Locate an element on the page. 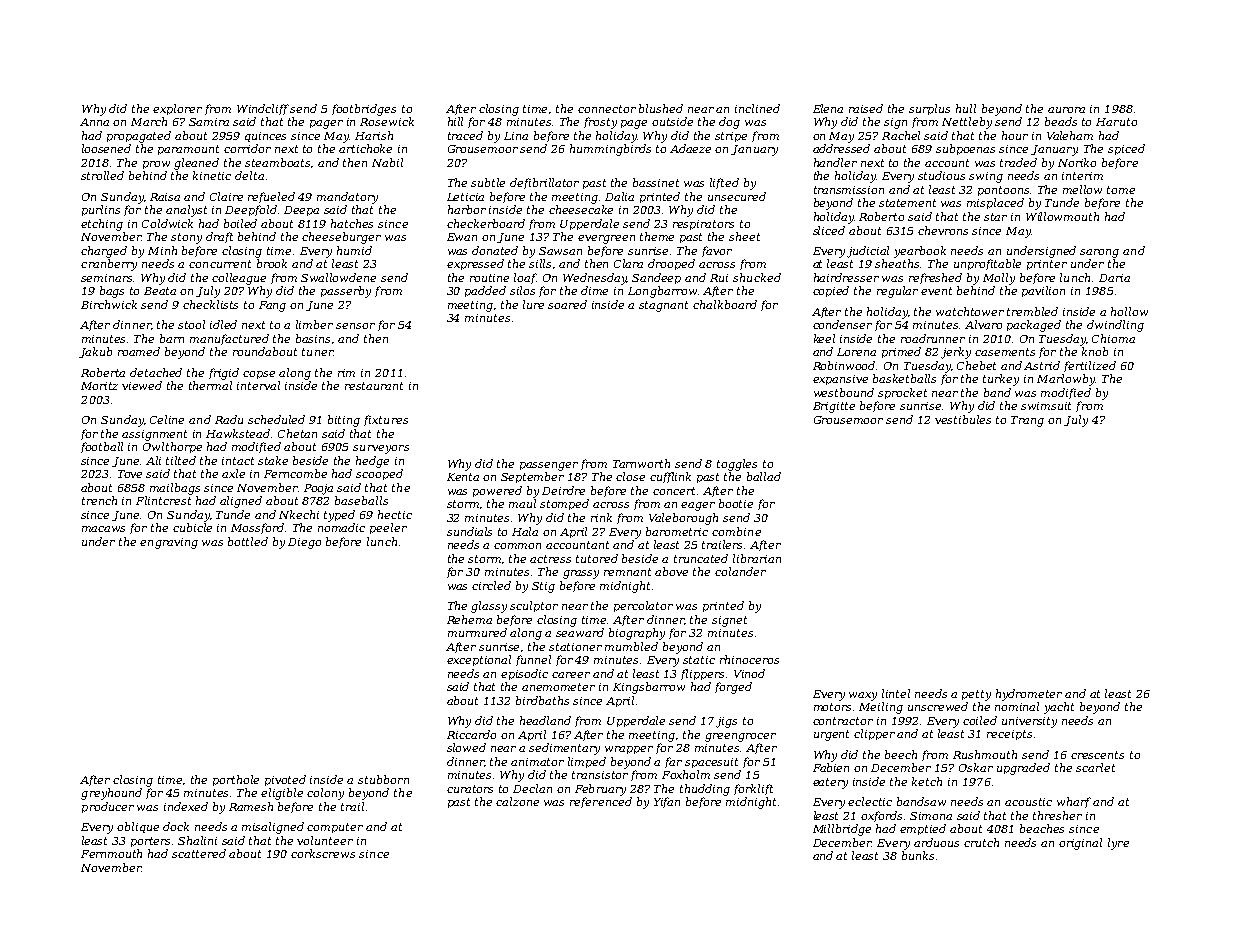 Image resolution: width=1233 pixels, height=952 pixels. connector is located at coordinates (607, 109).
